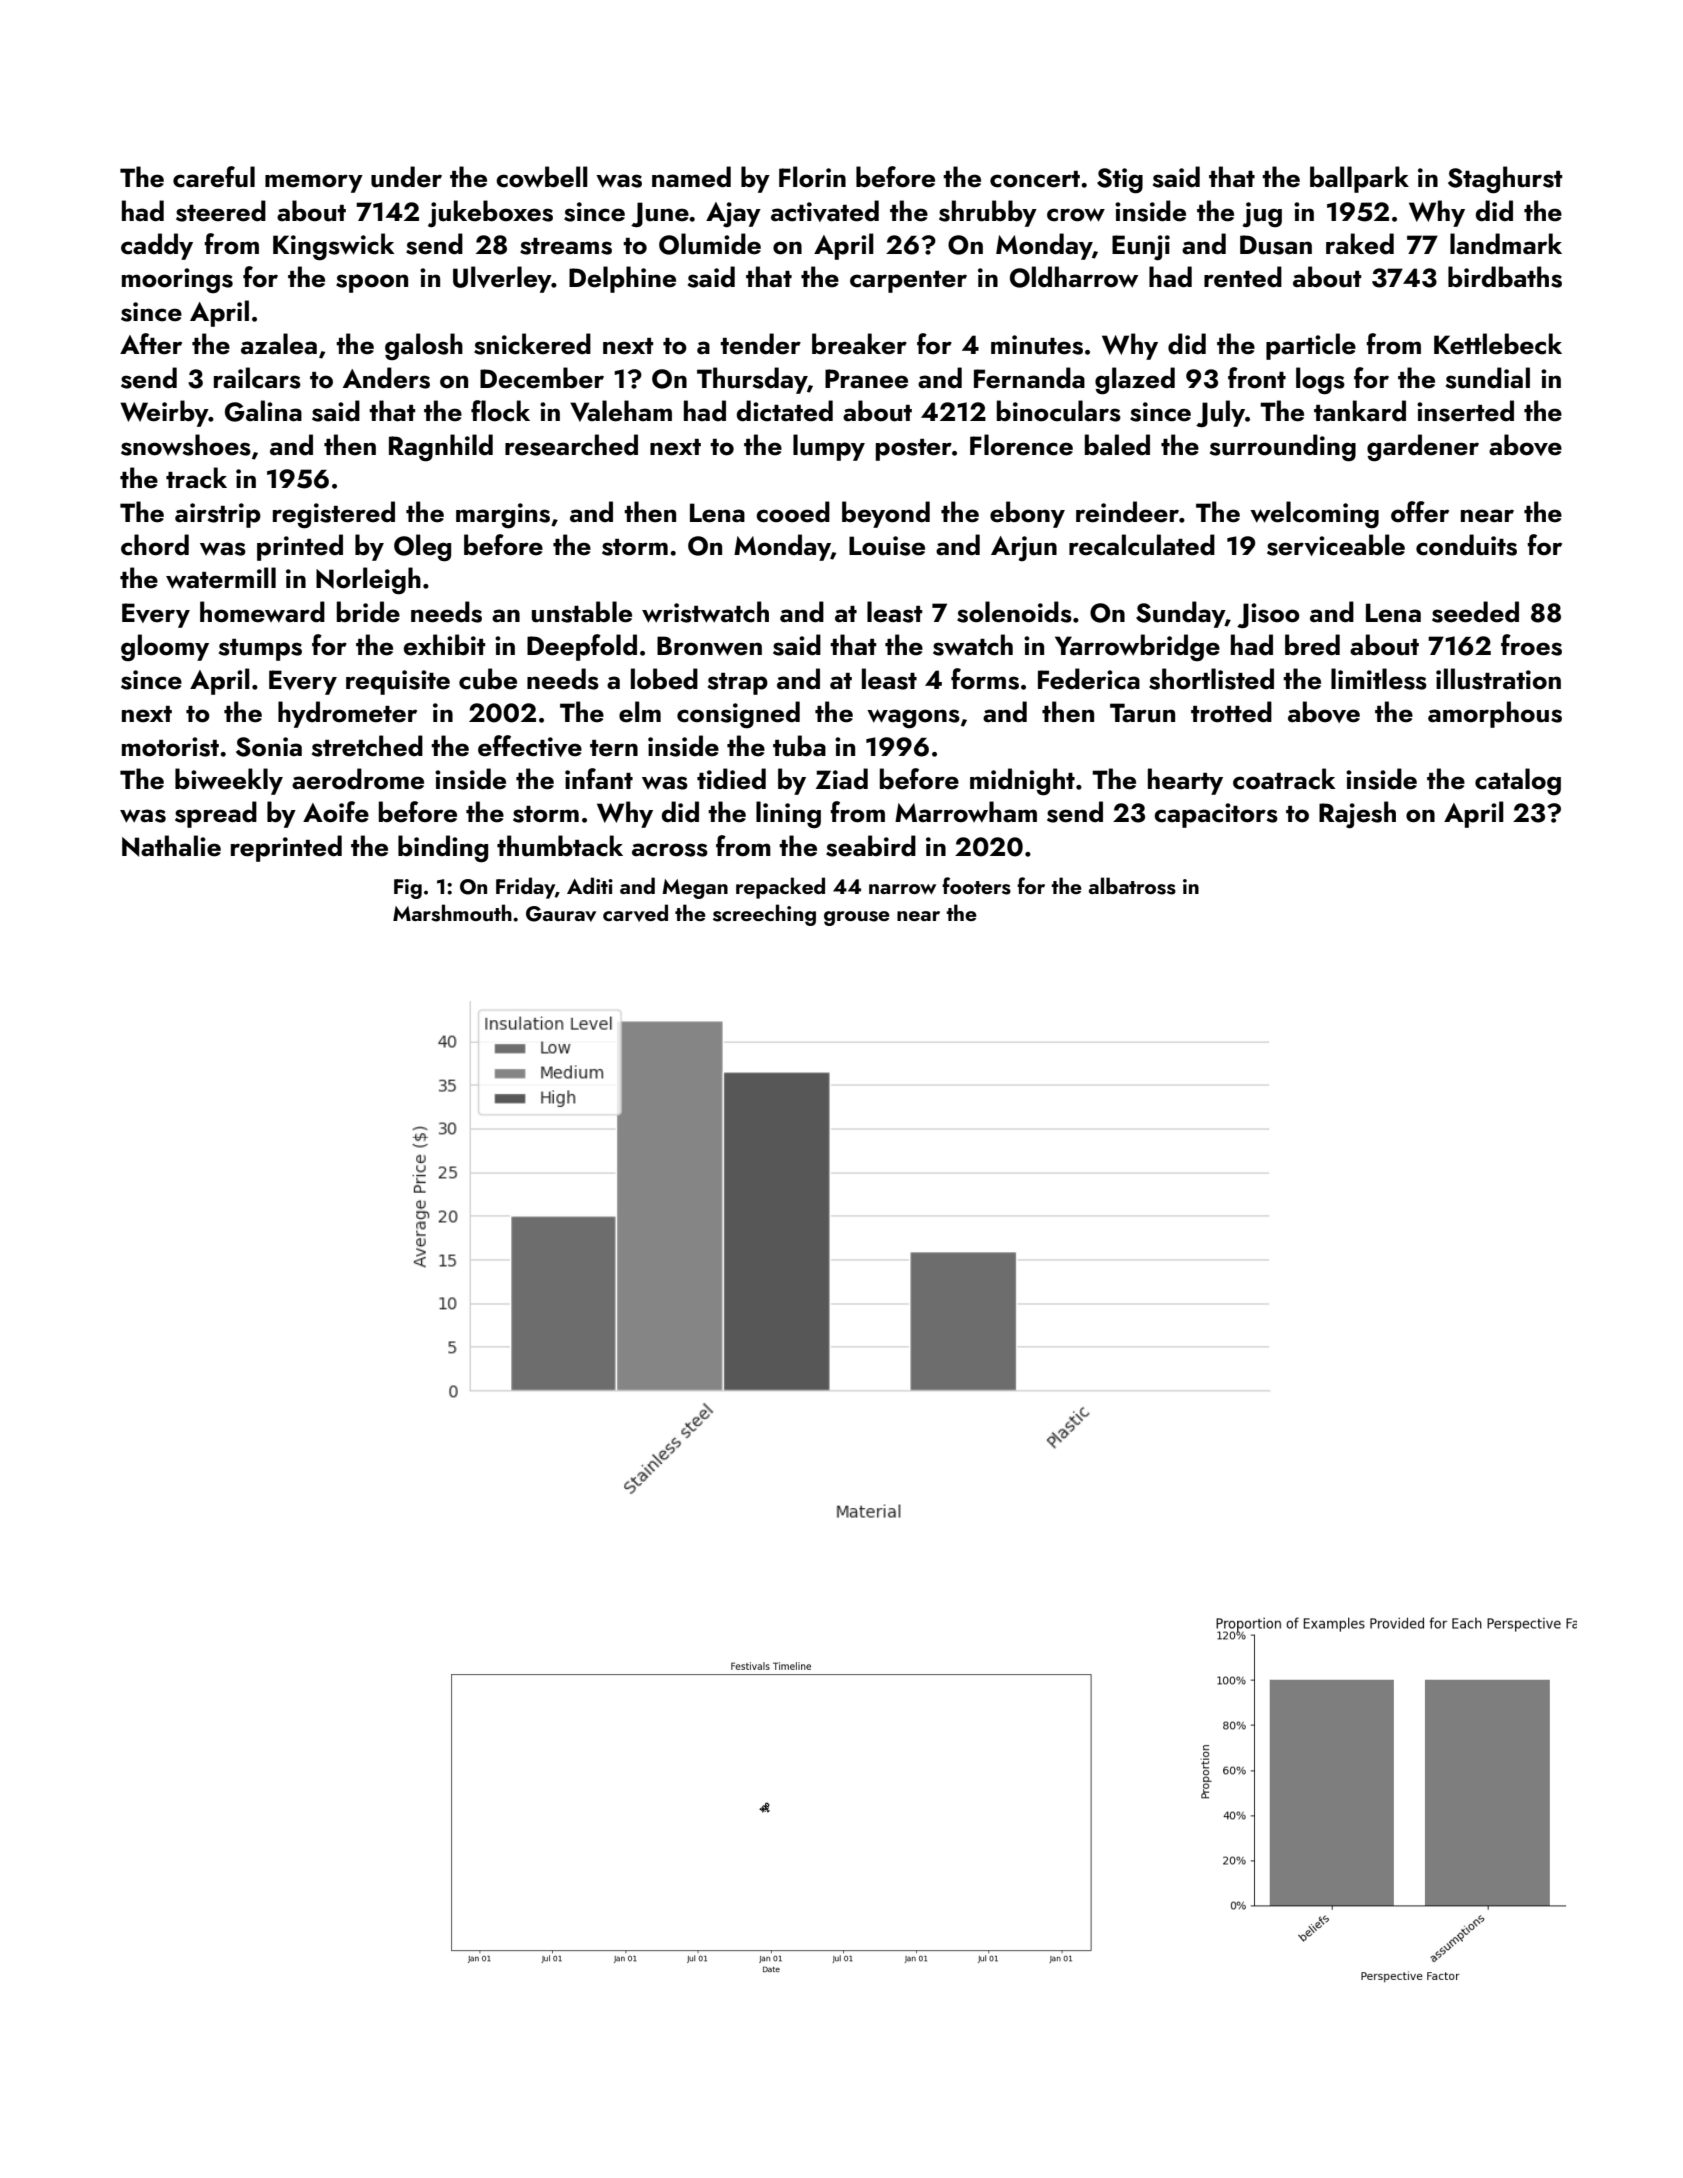  Describe the element at coordinates (155, 545) in the screenshot. I see `chord` at that location.
